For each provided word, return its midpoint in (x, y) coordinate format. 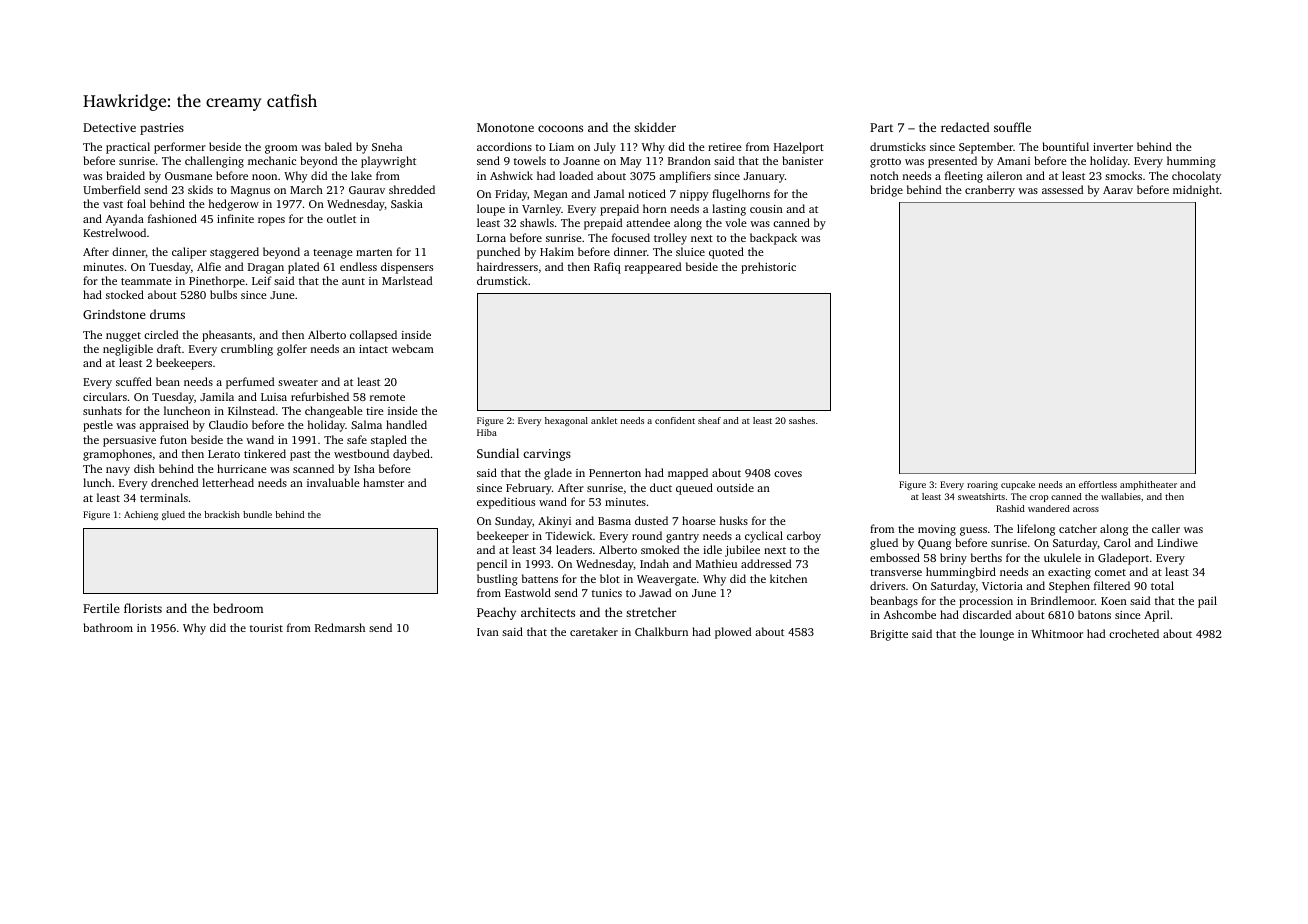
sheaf (709, 420)
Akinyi (554, 522)
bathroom (108, 627)
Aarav (1118, 190)
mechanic (272, 160)
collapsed (373, 336)
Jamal (609, 193)
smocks (1123, 175)
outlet (341, 218)
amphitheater (1148, 485)
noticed (647, 193)
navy (118, 471)
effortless (1098, 484)
